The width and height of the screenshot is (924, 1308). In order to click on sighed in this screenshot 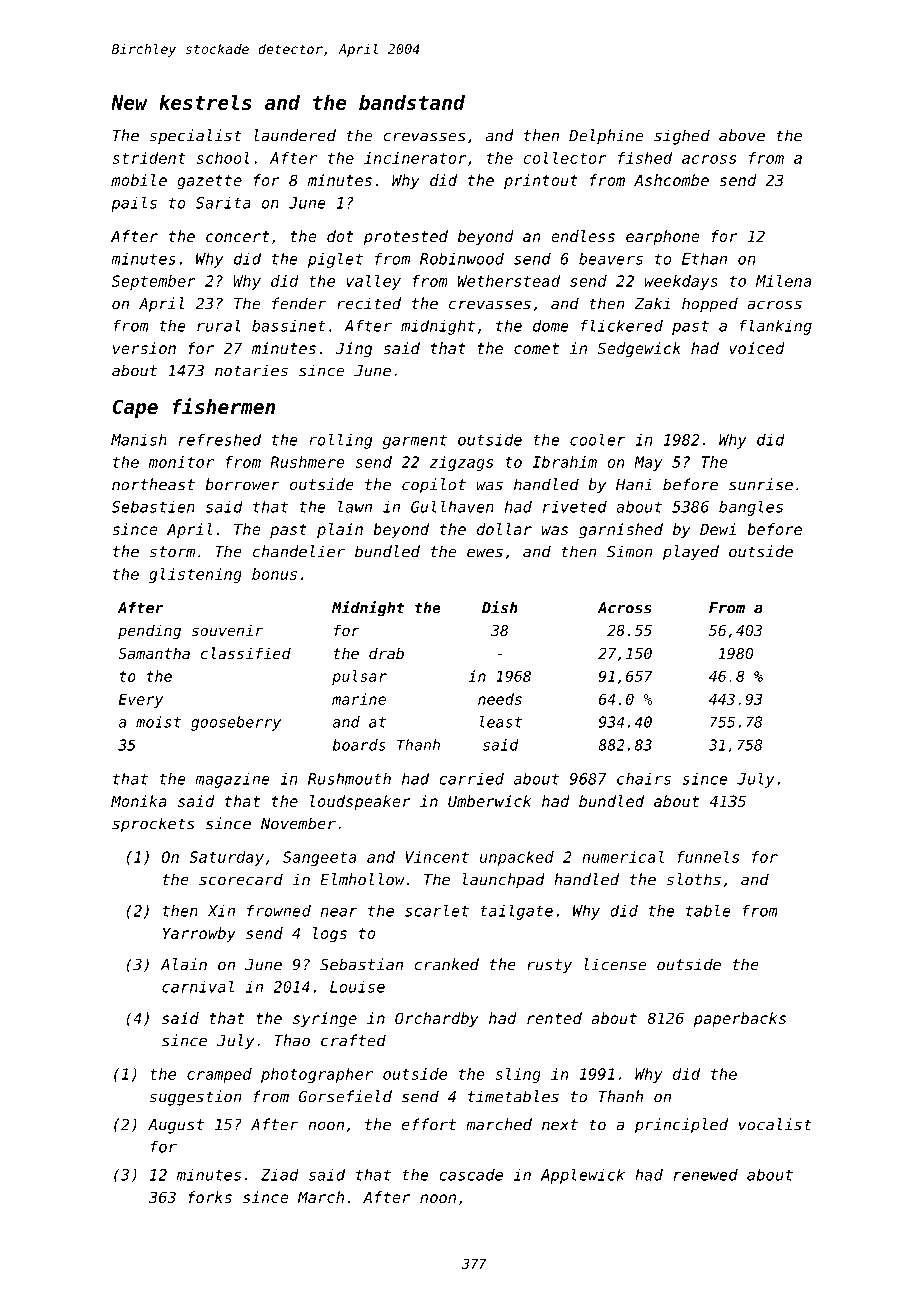, I will do `click(682, 137)`.
